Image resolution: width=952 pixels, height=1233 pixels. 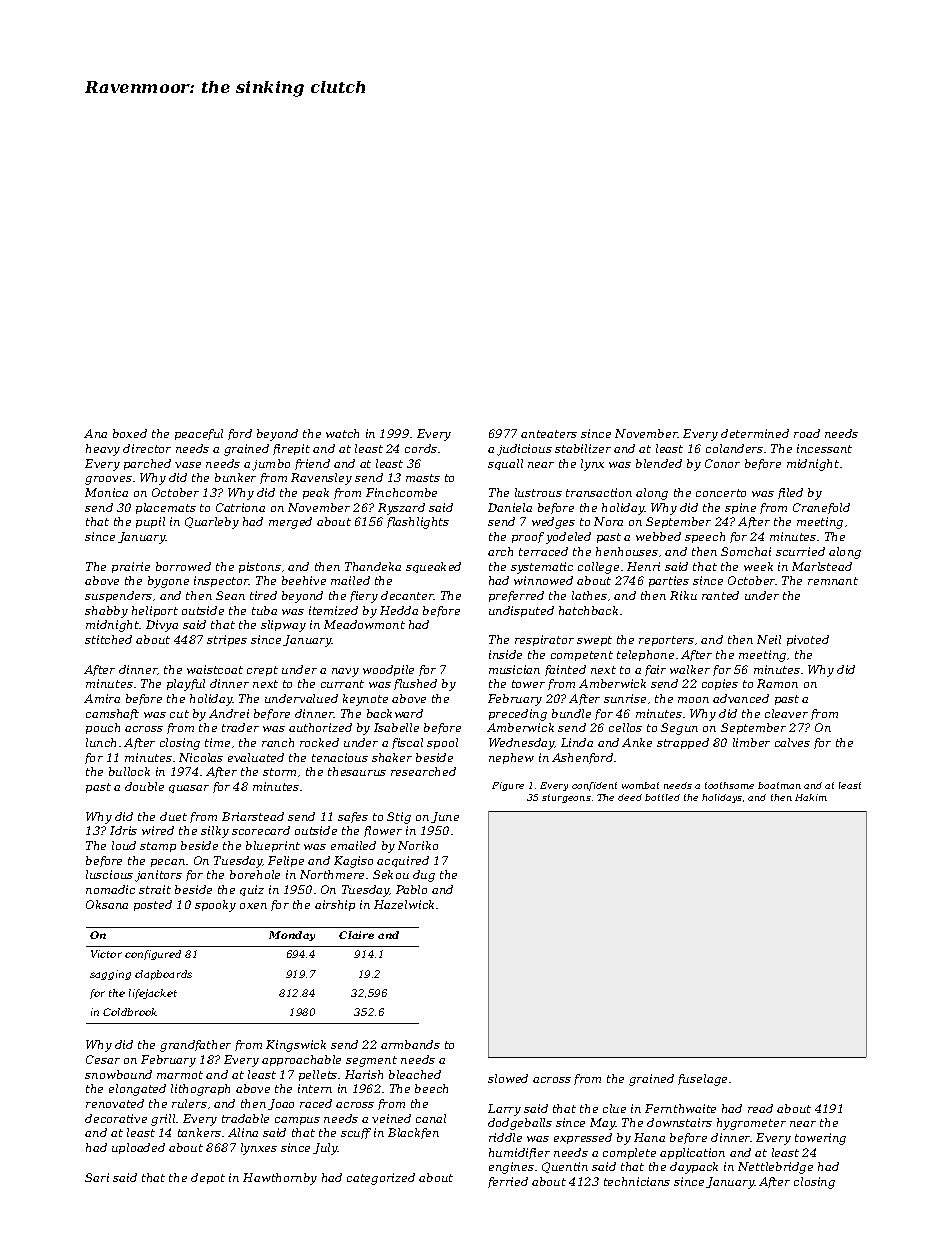 What do you see at coordinates (208, 1178) in the screenshot?
I see `depot` at bounding box center [208, 1178].
